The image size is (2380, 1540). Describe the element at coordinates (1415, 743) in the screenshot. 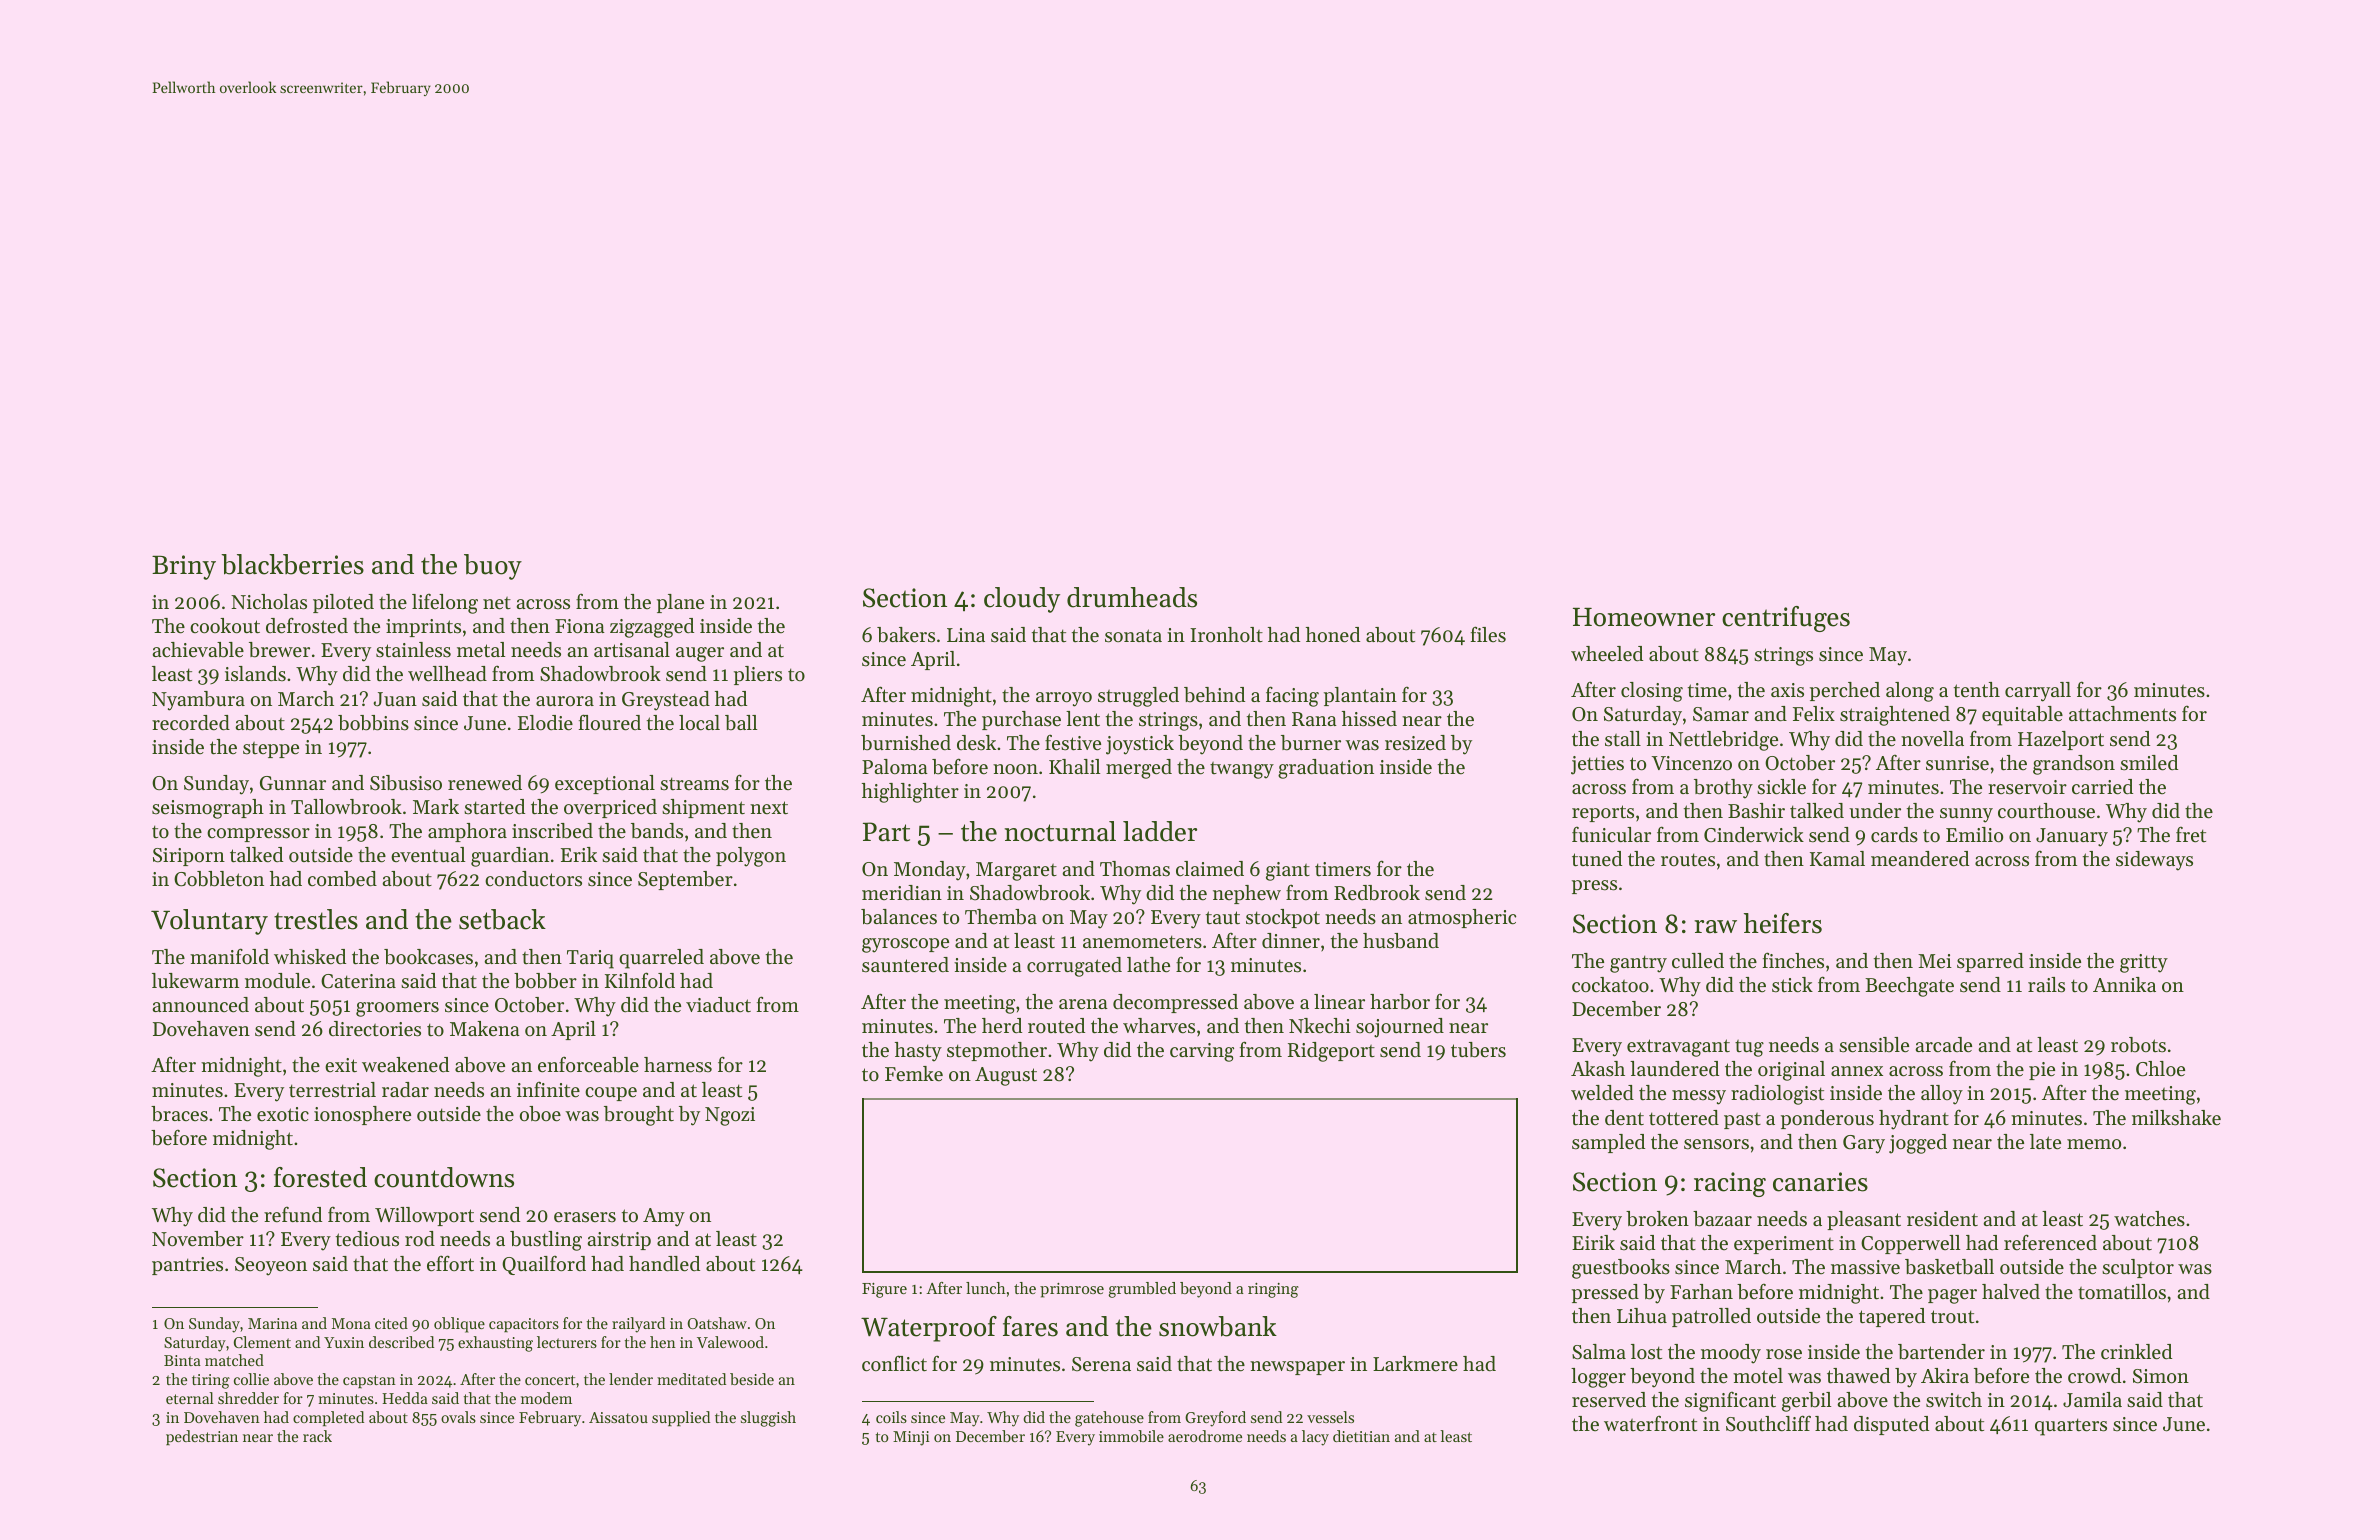

I see `resized` at that location.
